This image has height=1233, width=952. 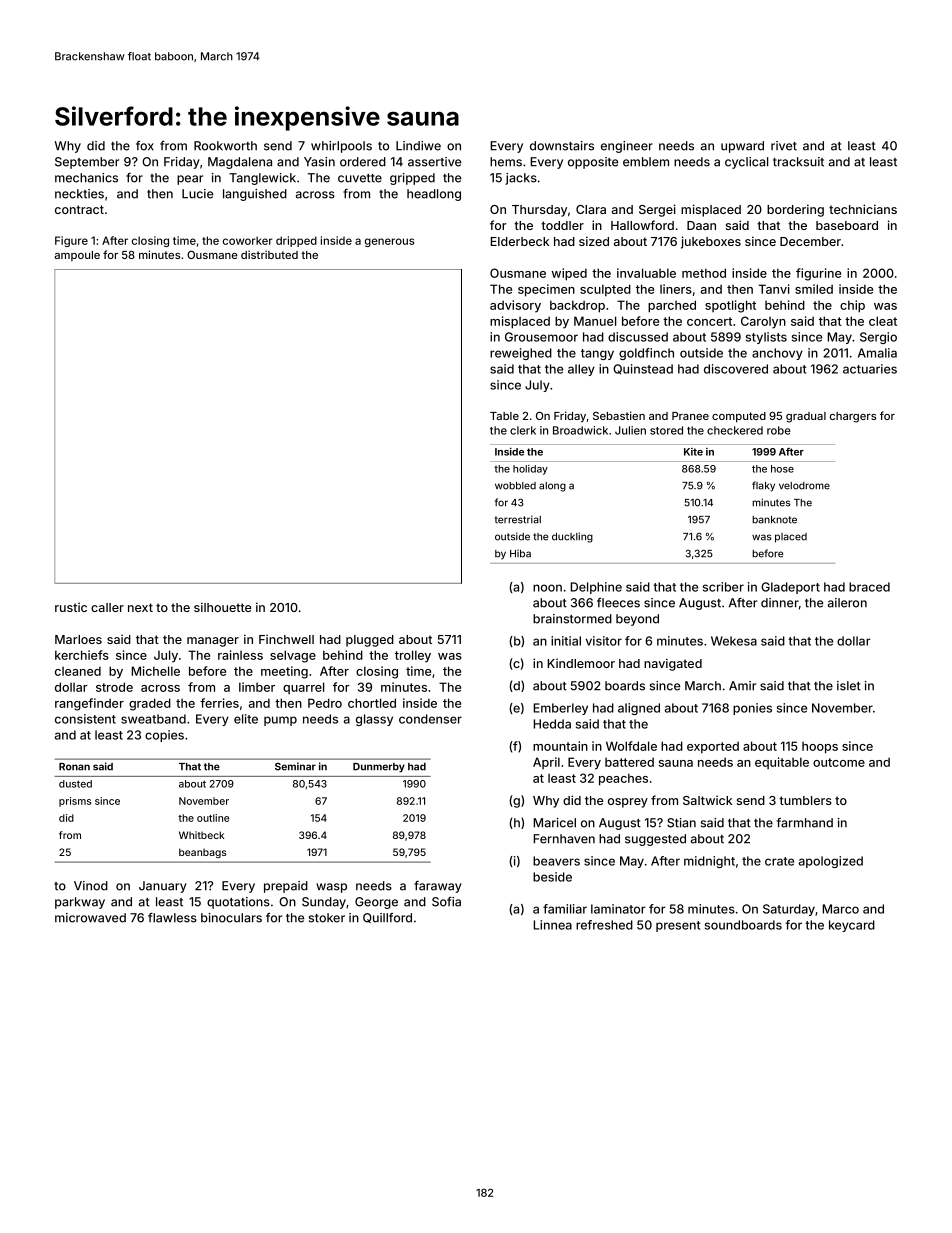 I want to click on velodrome, so click(x=804, y=486).
